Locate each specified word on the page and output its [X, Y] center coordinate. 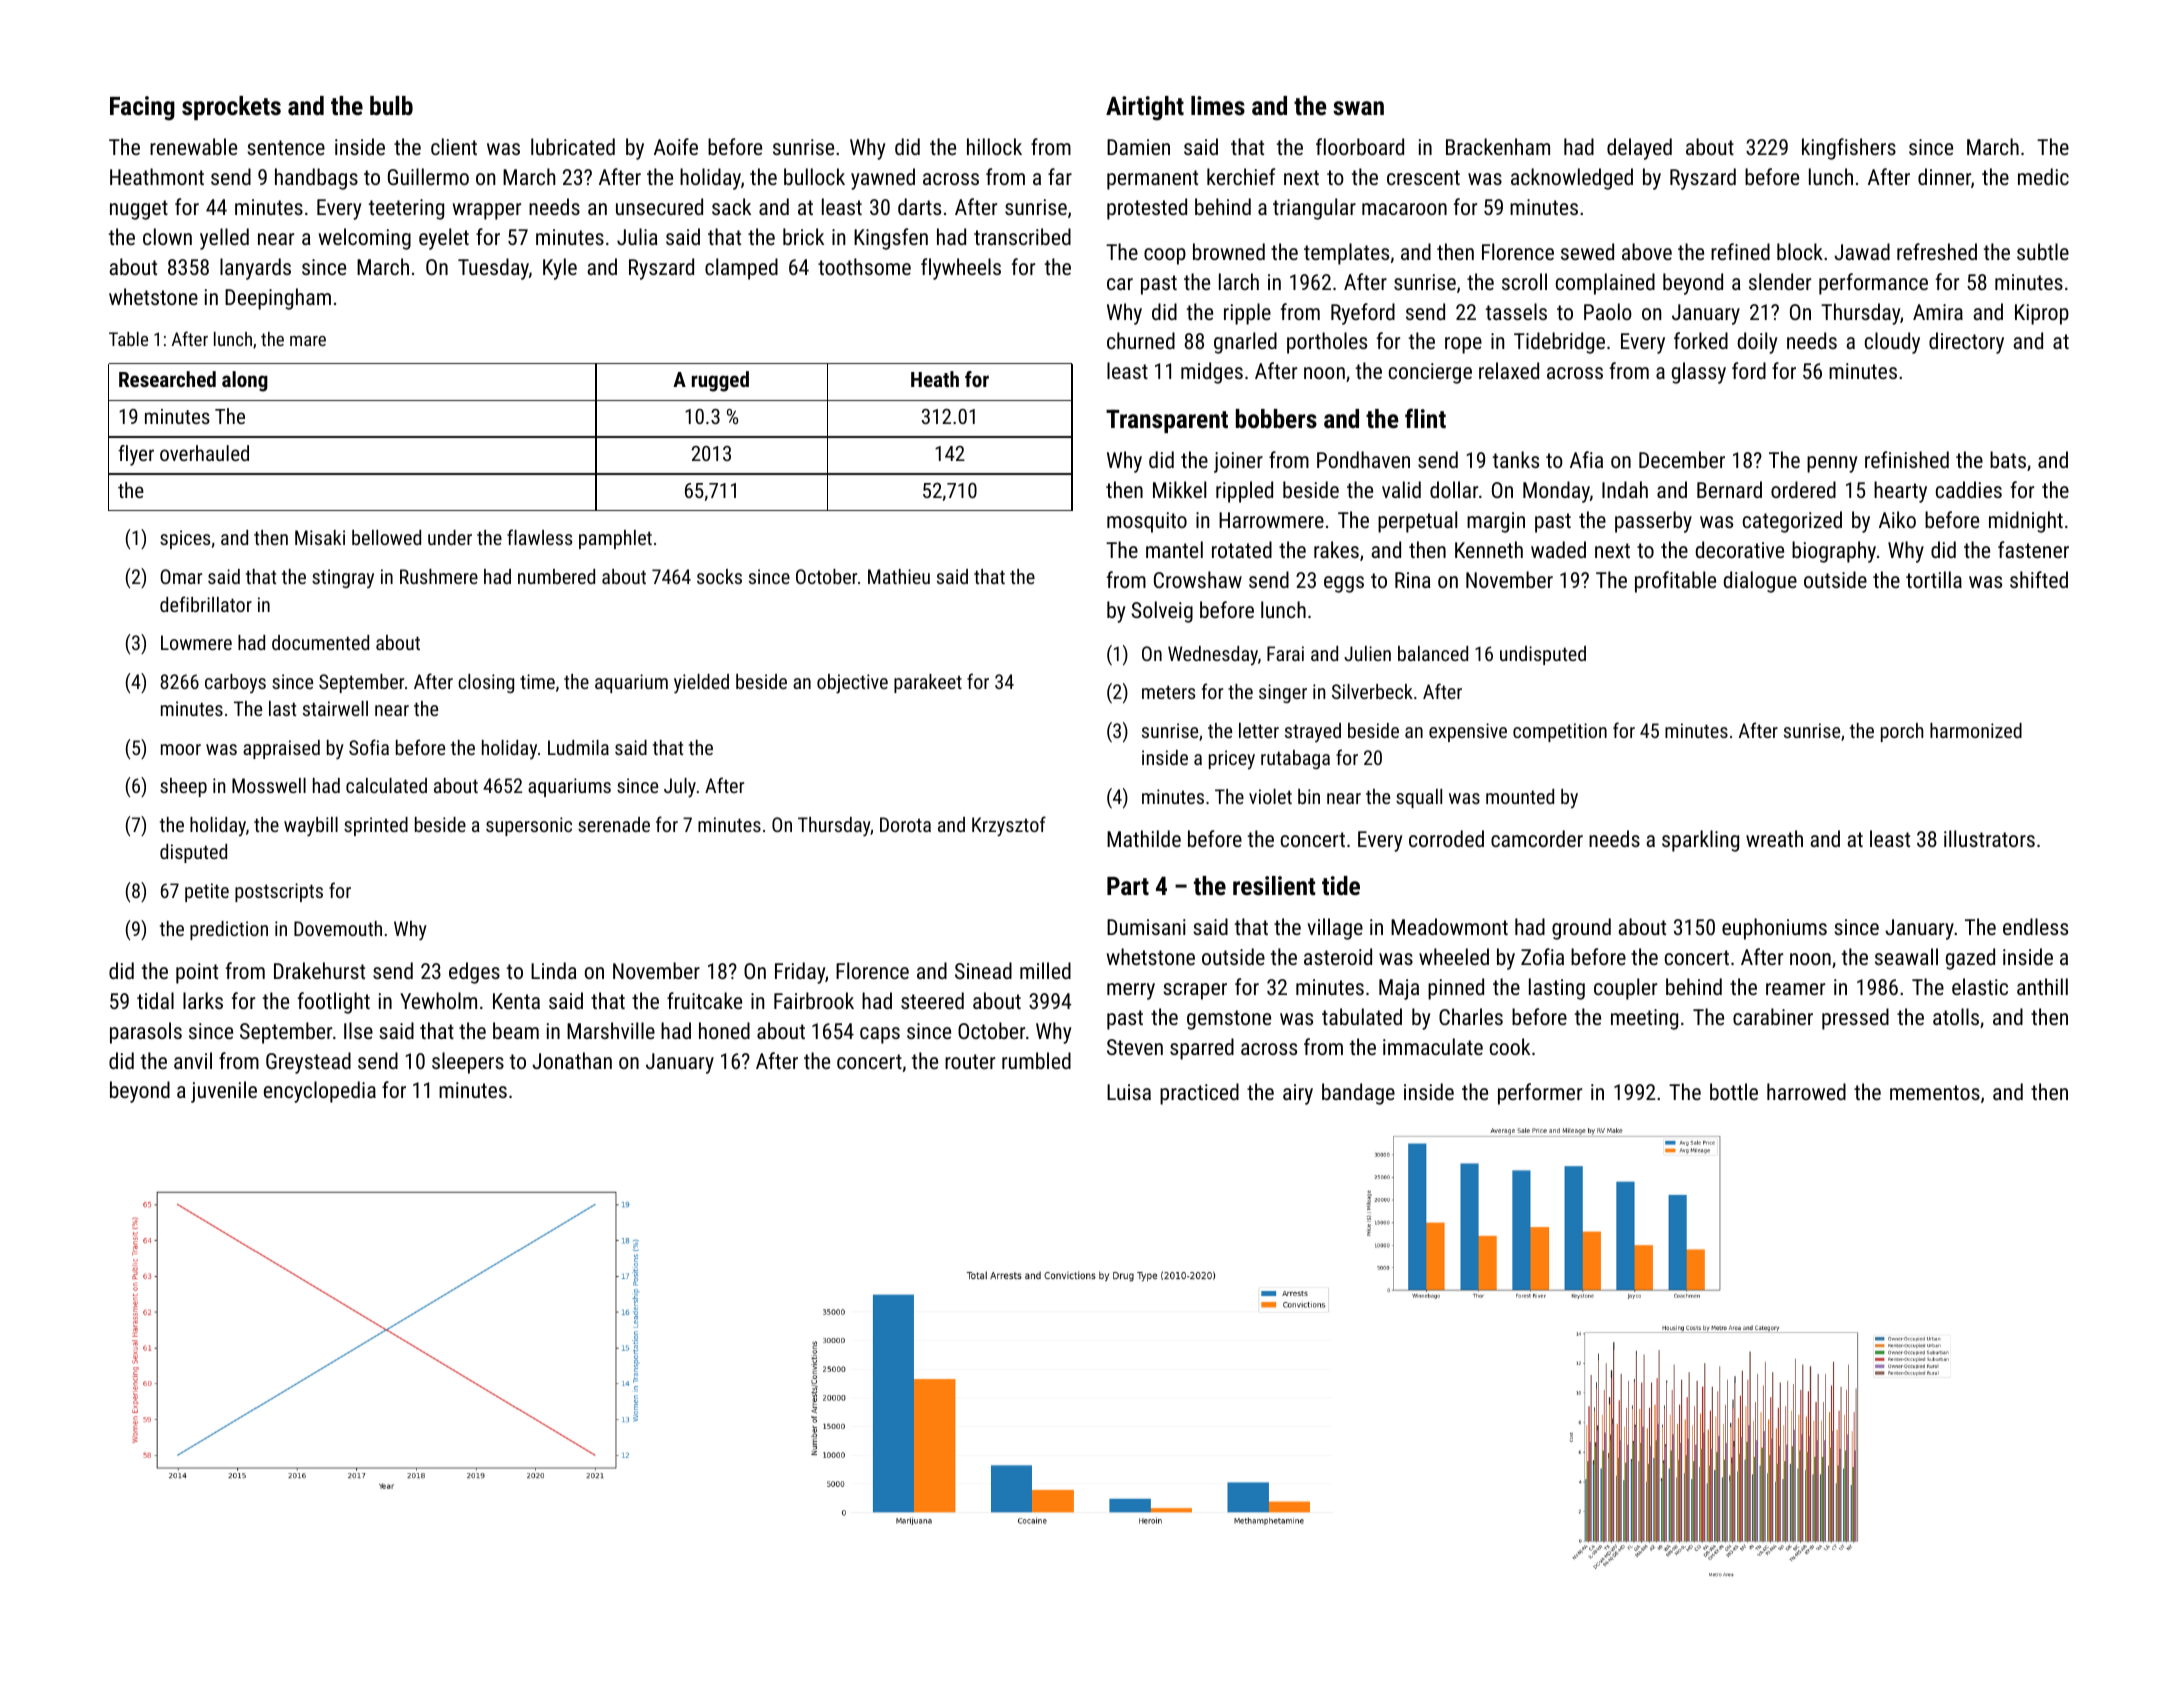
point [197, 973]
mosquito [1147, 522]
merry [1131, 991]
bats [2008, 459]
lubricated [573, 146]
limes [1218, 105]
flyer [136, 455]
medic [2043, 176]
